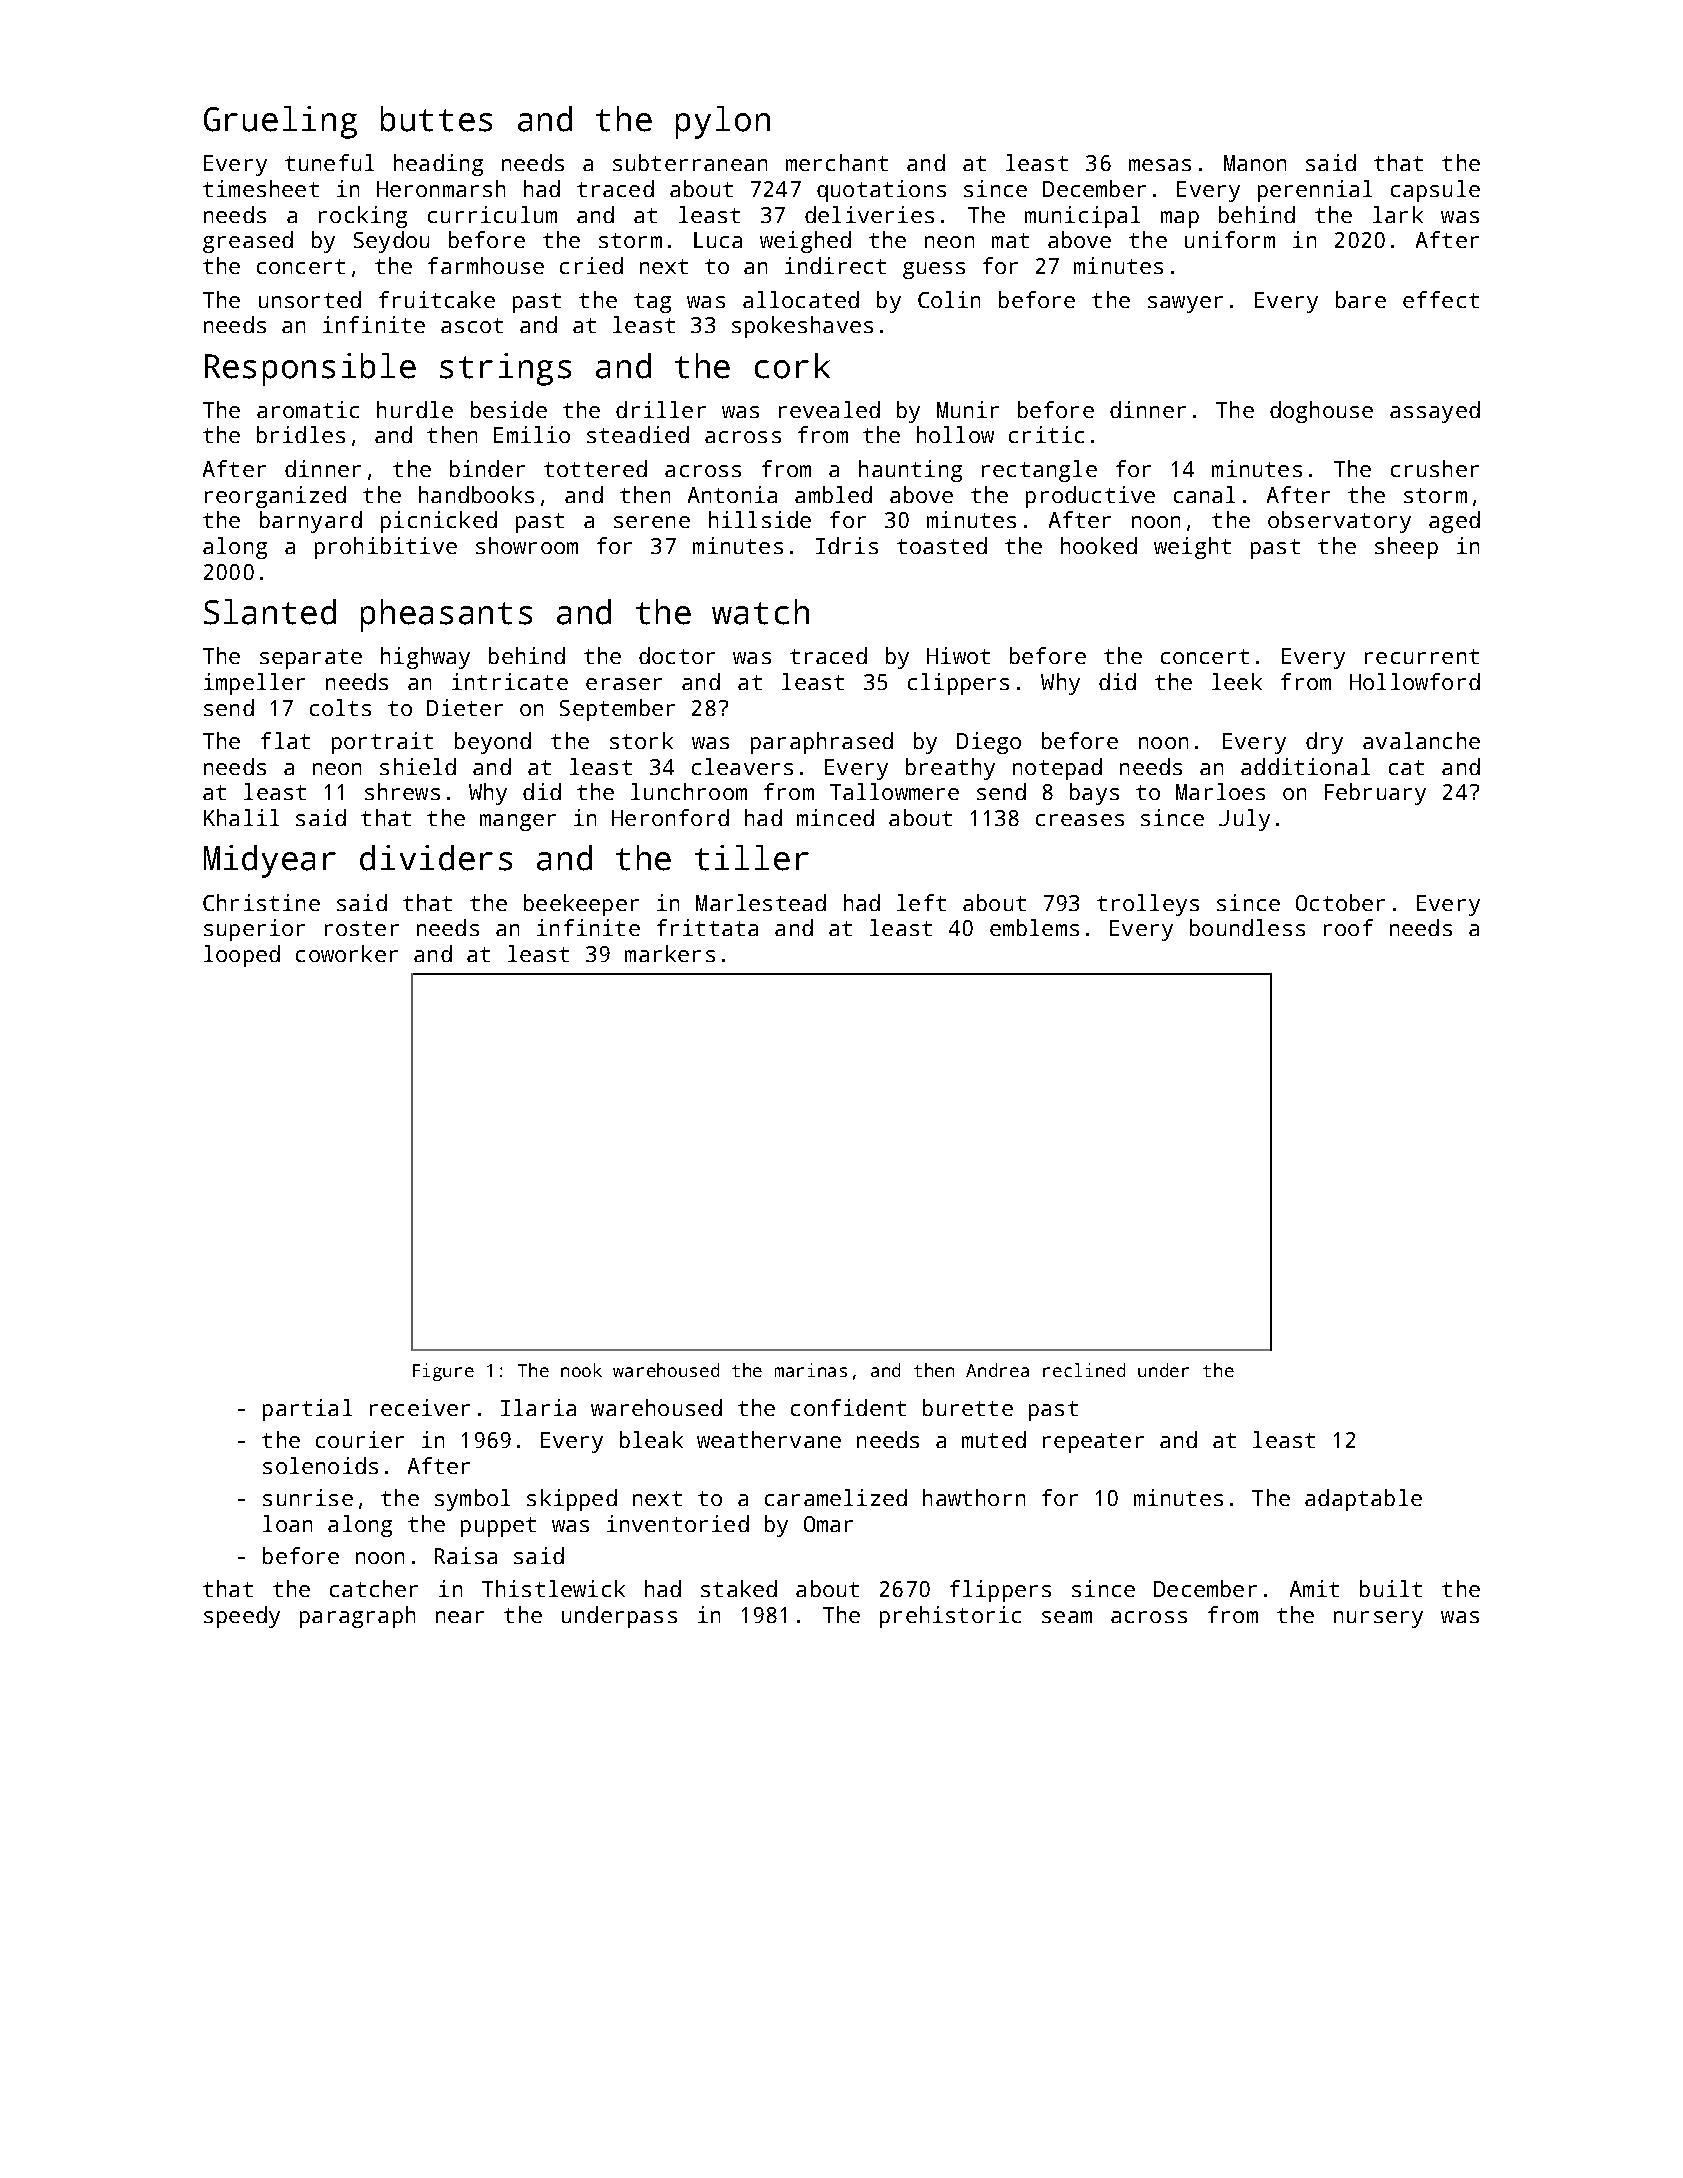  What do you see at coordinates (581, 1370) in the screenshot?
I see `nook` at bounding box center [581, 1370].
